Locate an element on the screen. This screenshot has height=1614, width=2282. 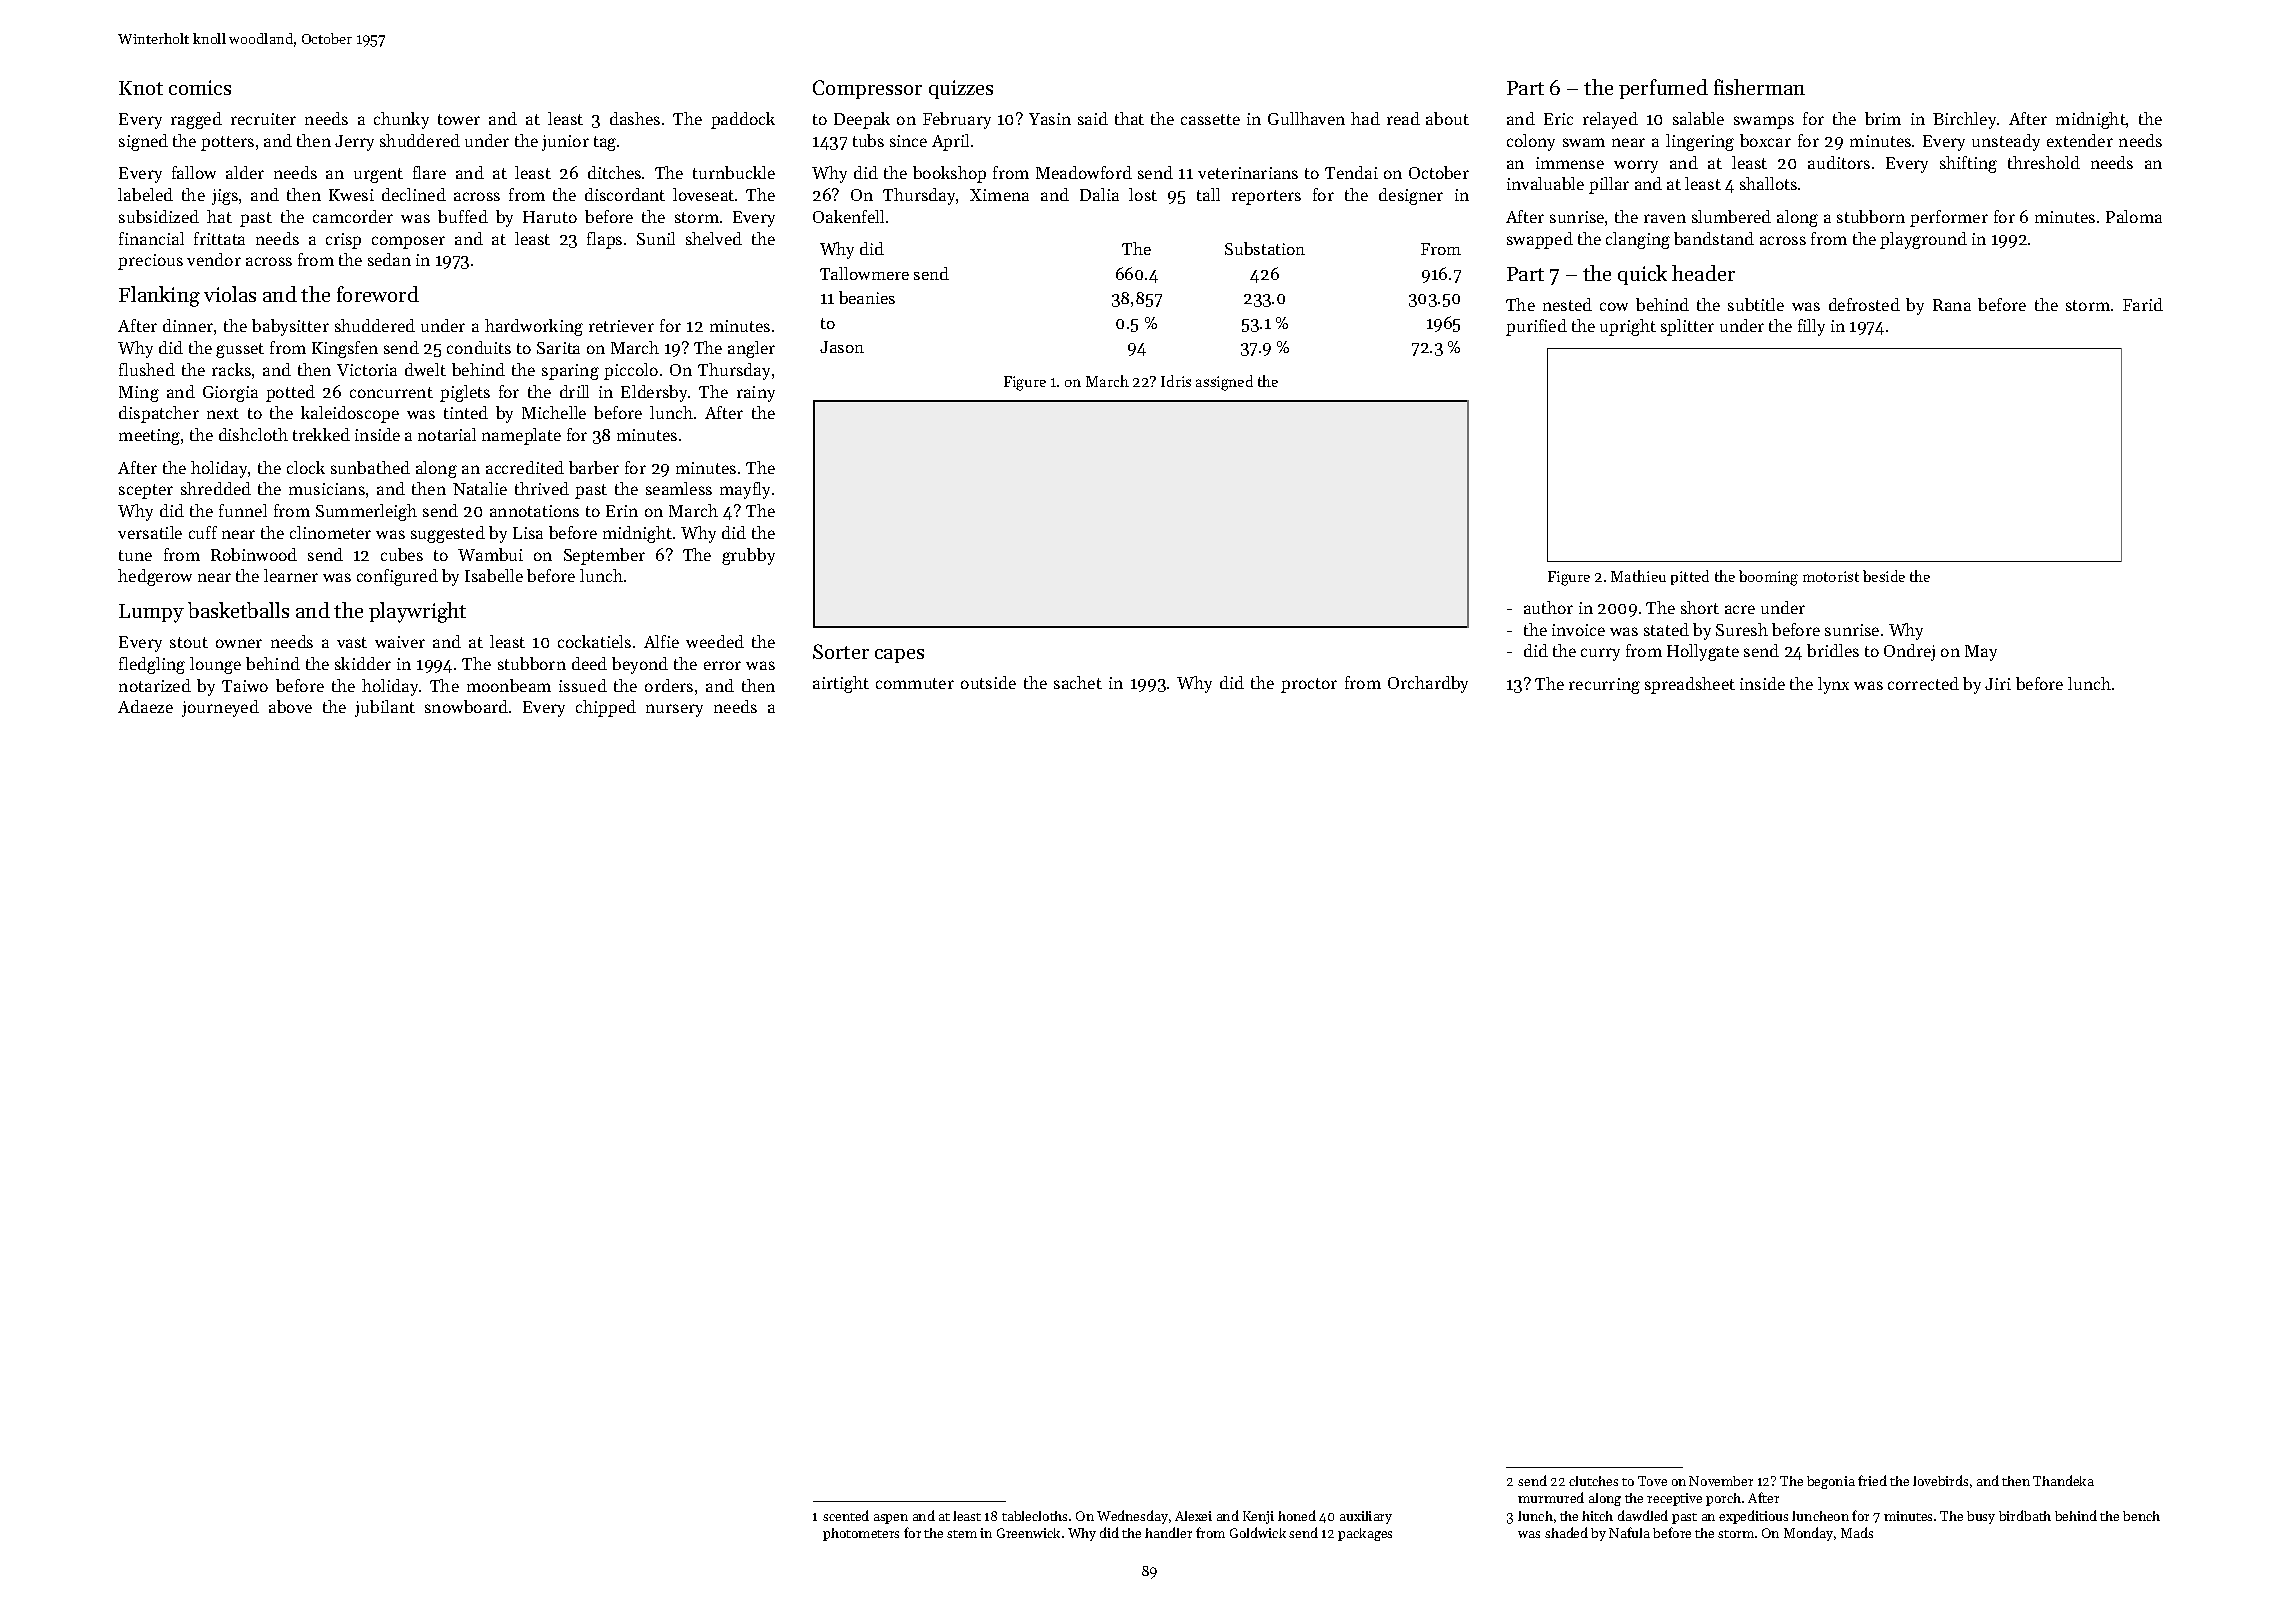
clutches is located at coordinates (1593, 1481).
